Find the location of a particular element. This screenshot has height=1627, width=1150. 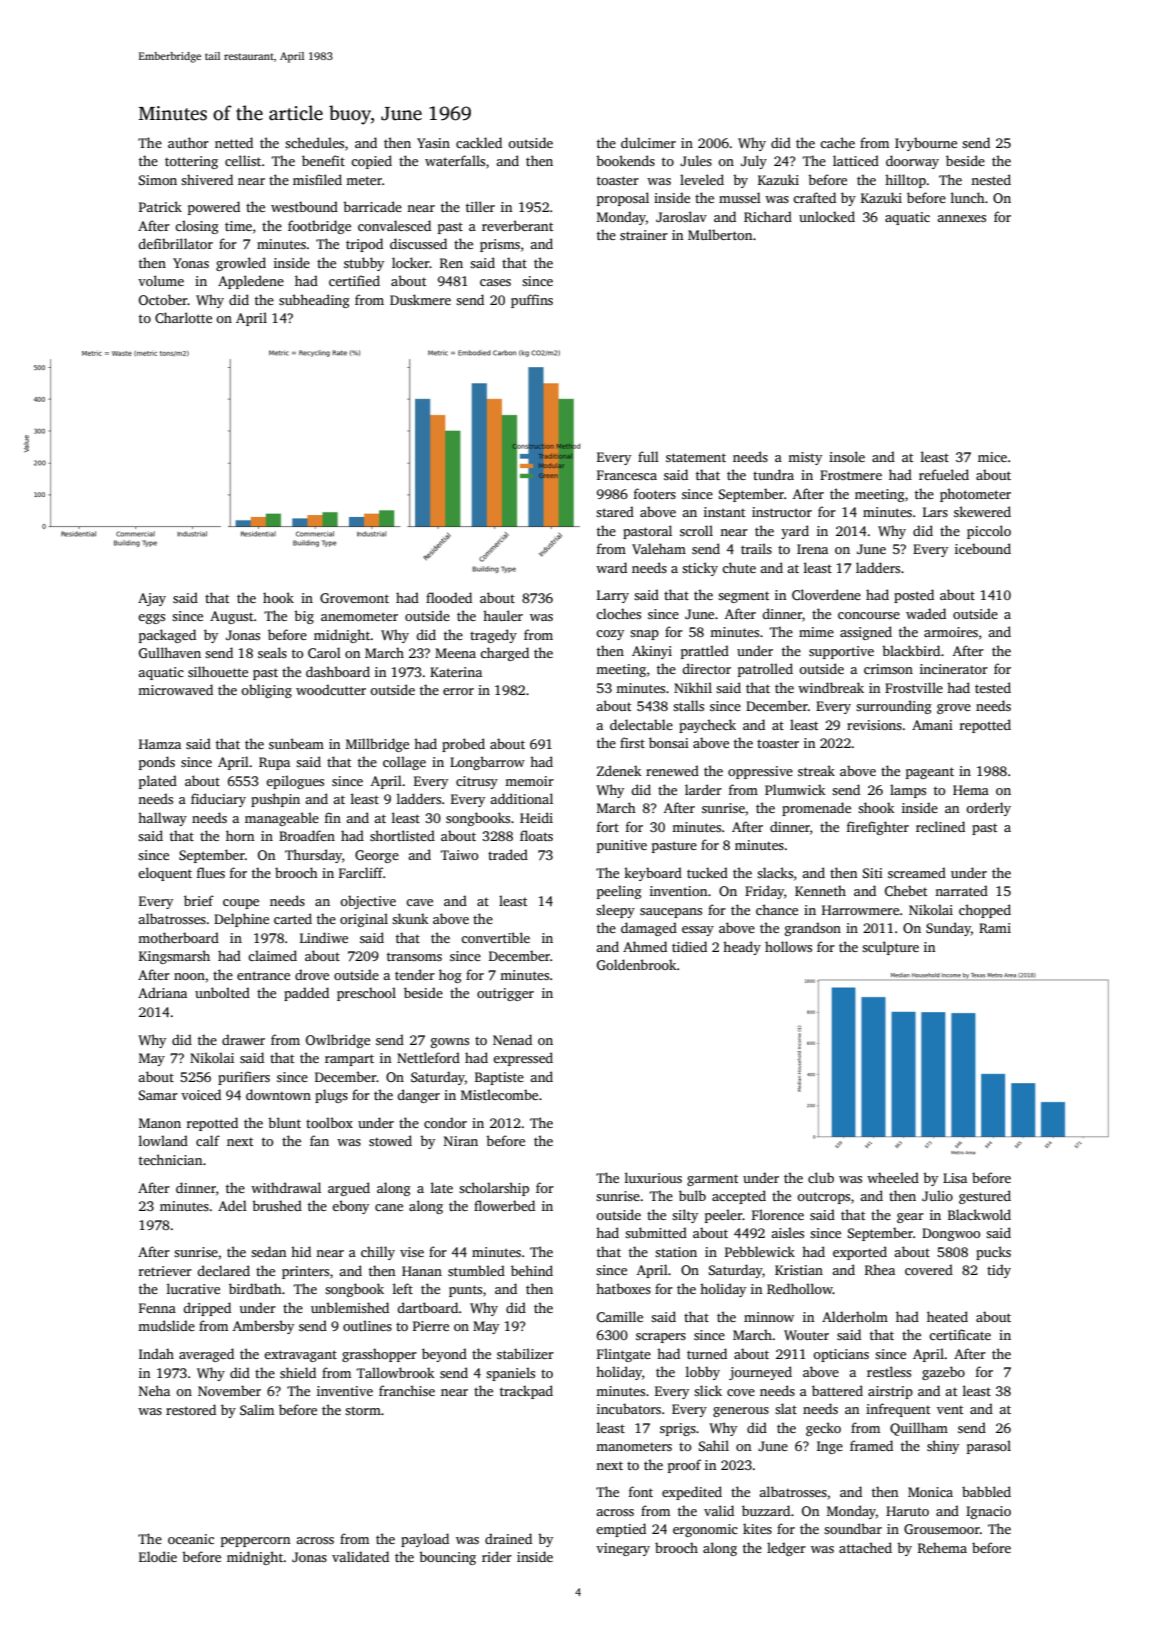

unlocked is located at coordinates (827, 216).
